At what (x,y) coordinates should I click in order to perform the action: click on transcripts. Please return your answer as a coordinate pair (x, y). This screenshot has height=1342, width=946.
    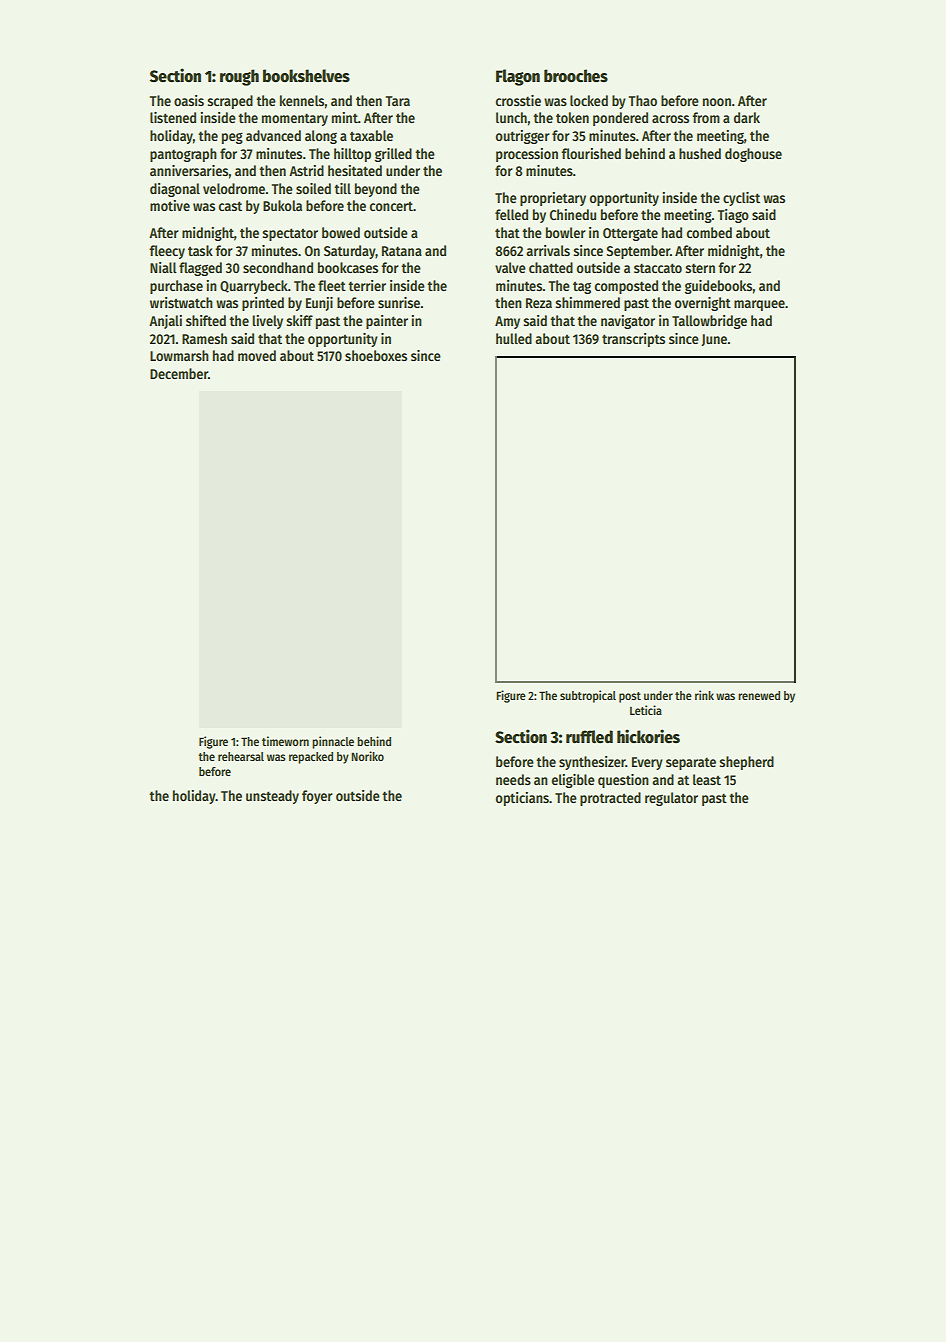
    Looking at the image, I should click on (633, 340).
